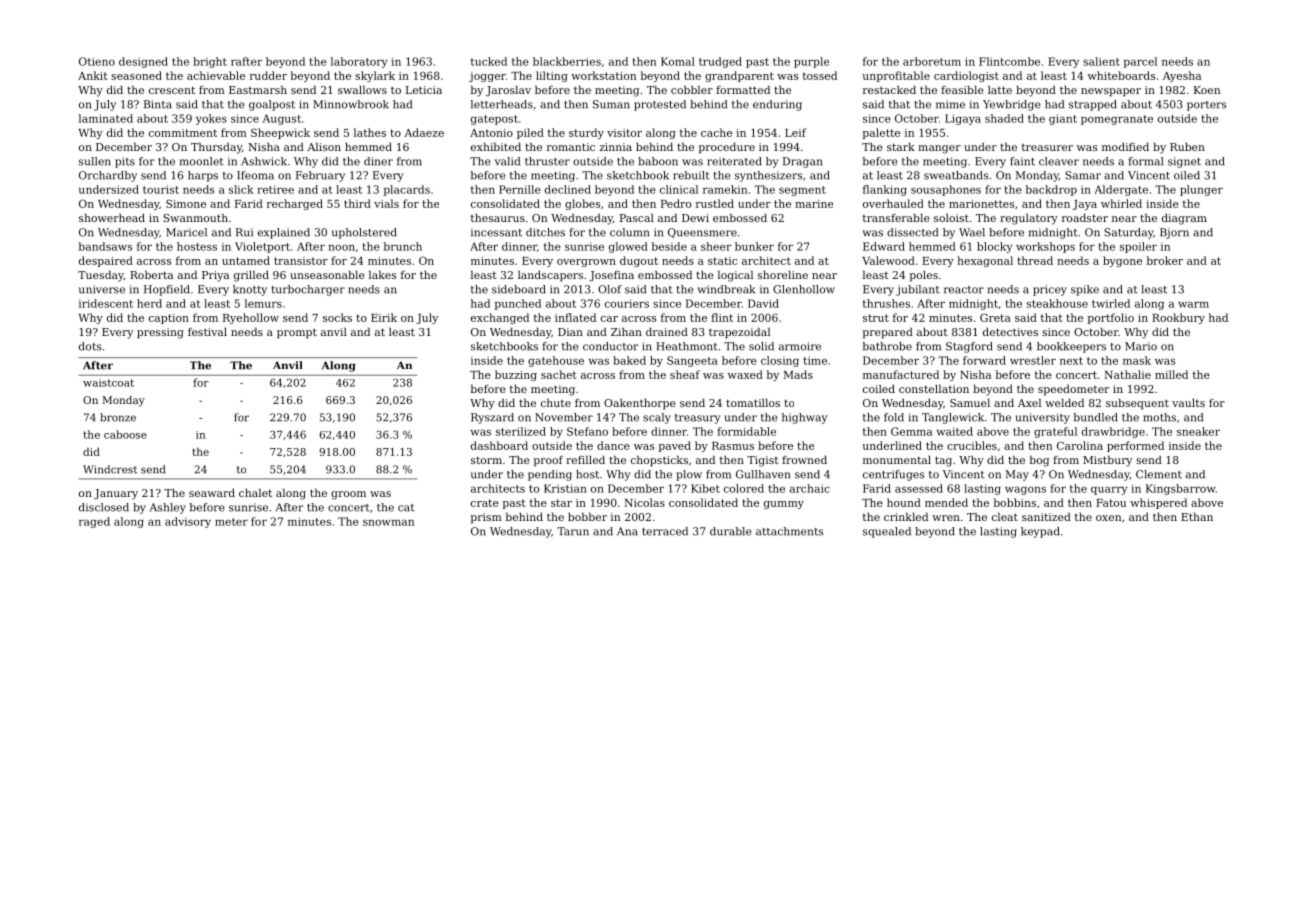 The image size is (1308, 924). Describe the element at coordinates (1198, 431) in the screenshot. I see `sneaker` at that location.
